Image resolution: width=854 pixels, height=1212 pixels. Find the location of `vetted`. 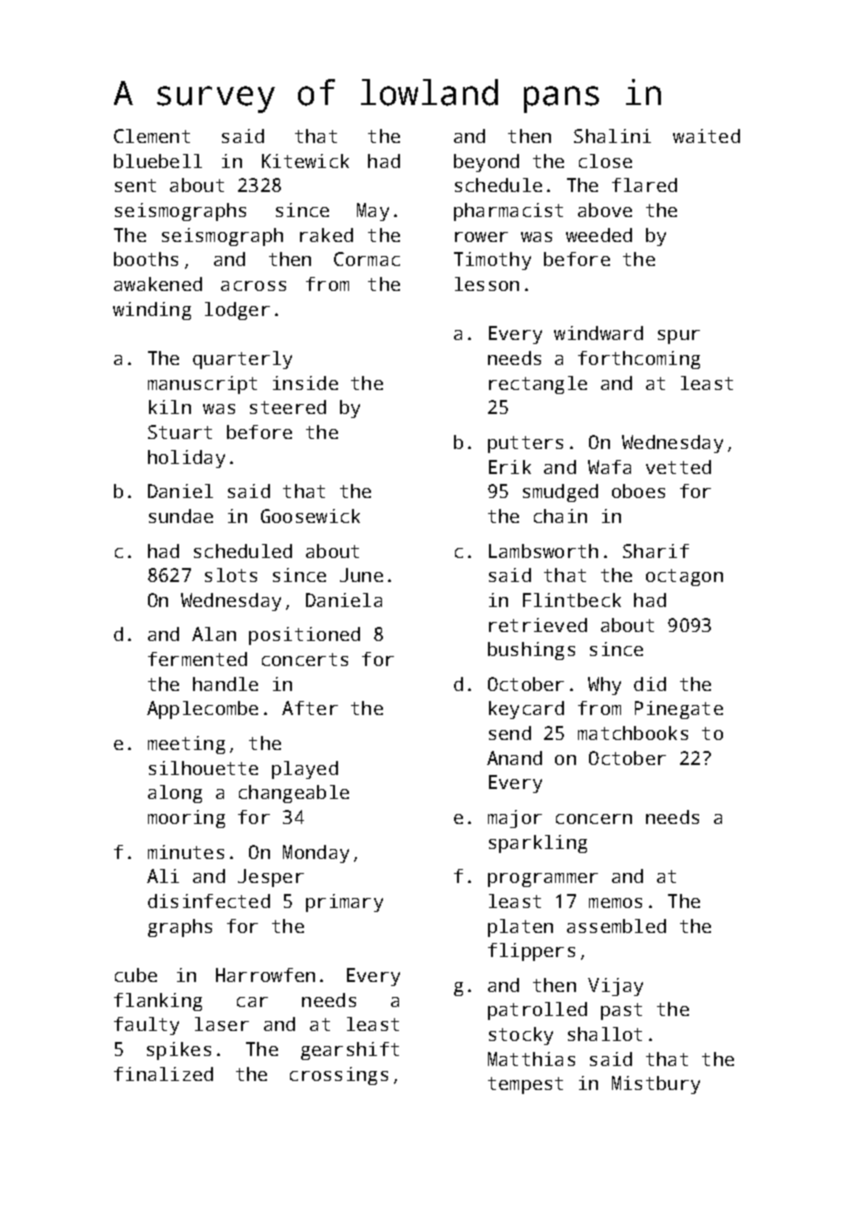

vetted is located at coordinates (678, 467).
